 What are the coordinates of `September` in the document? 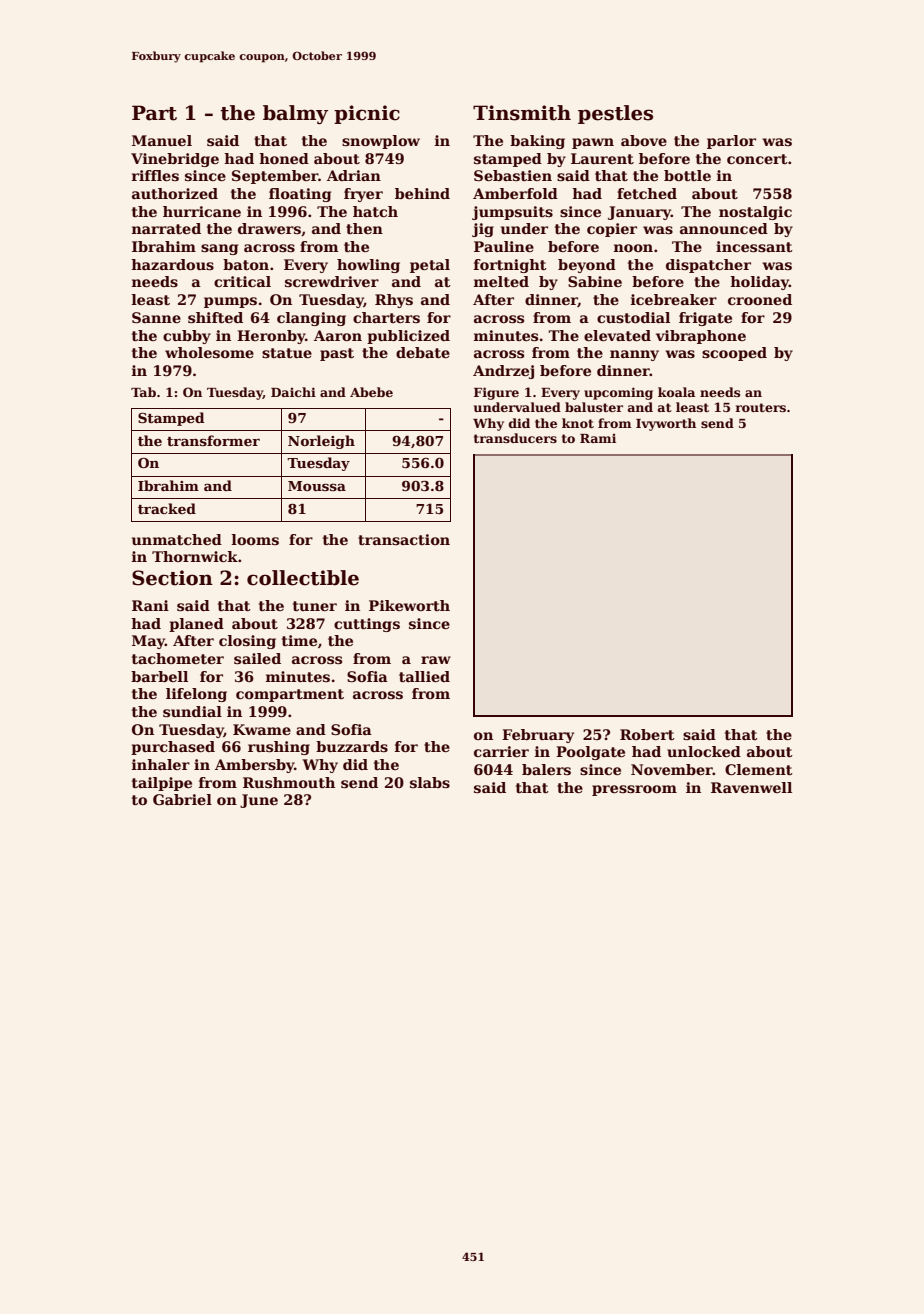 It's located at (275, 177).
